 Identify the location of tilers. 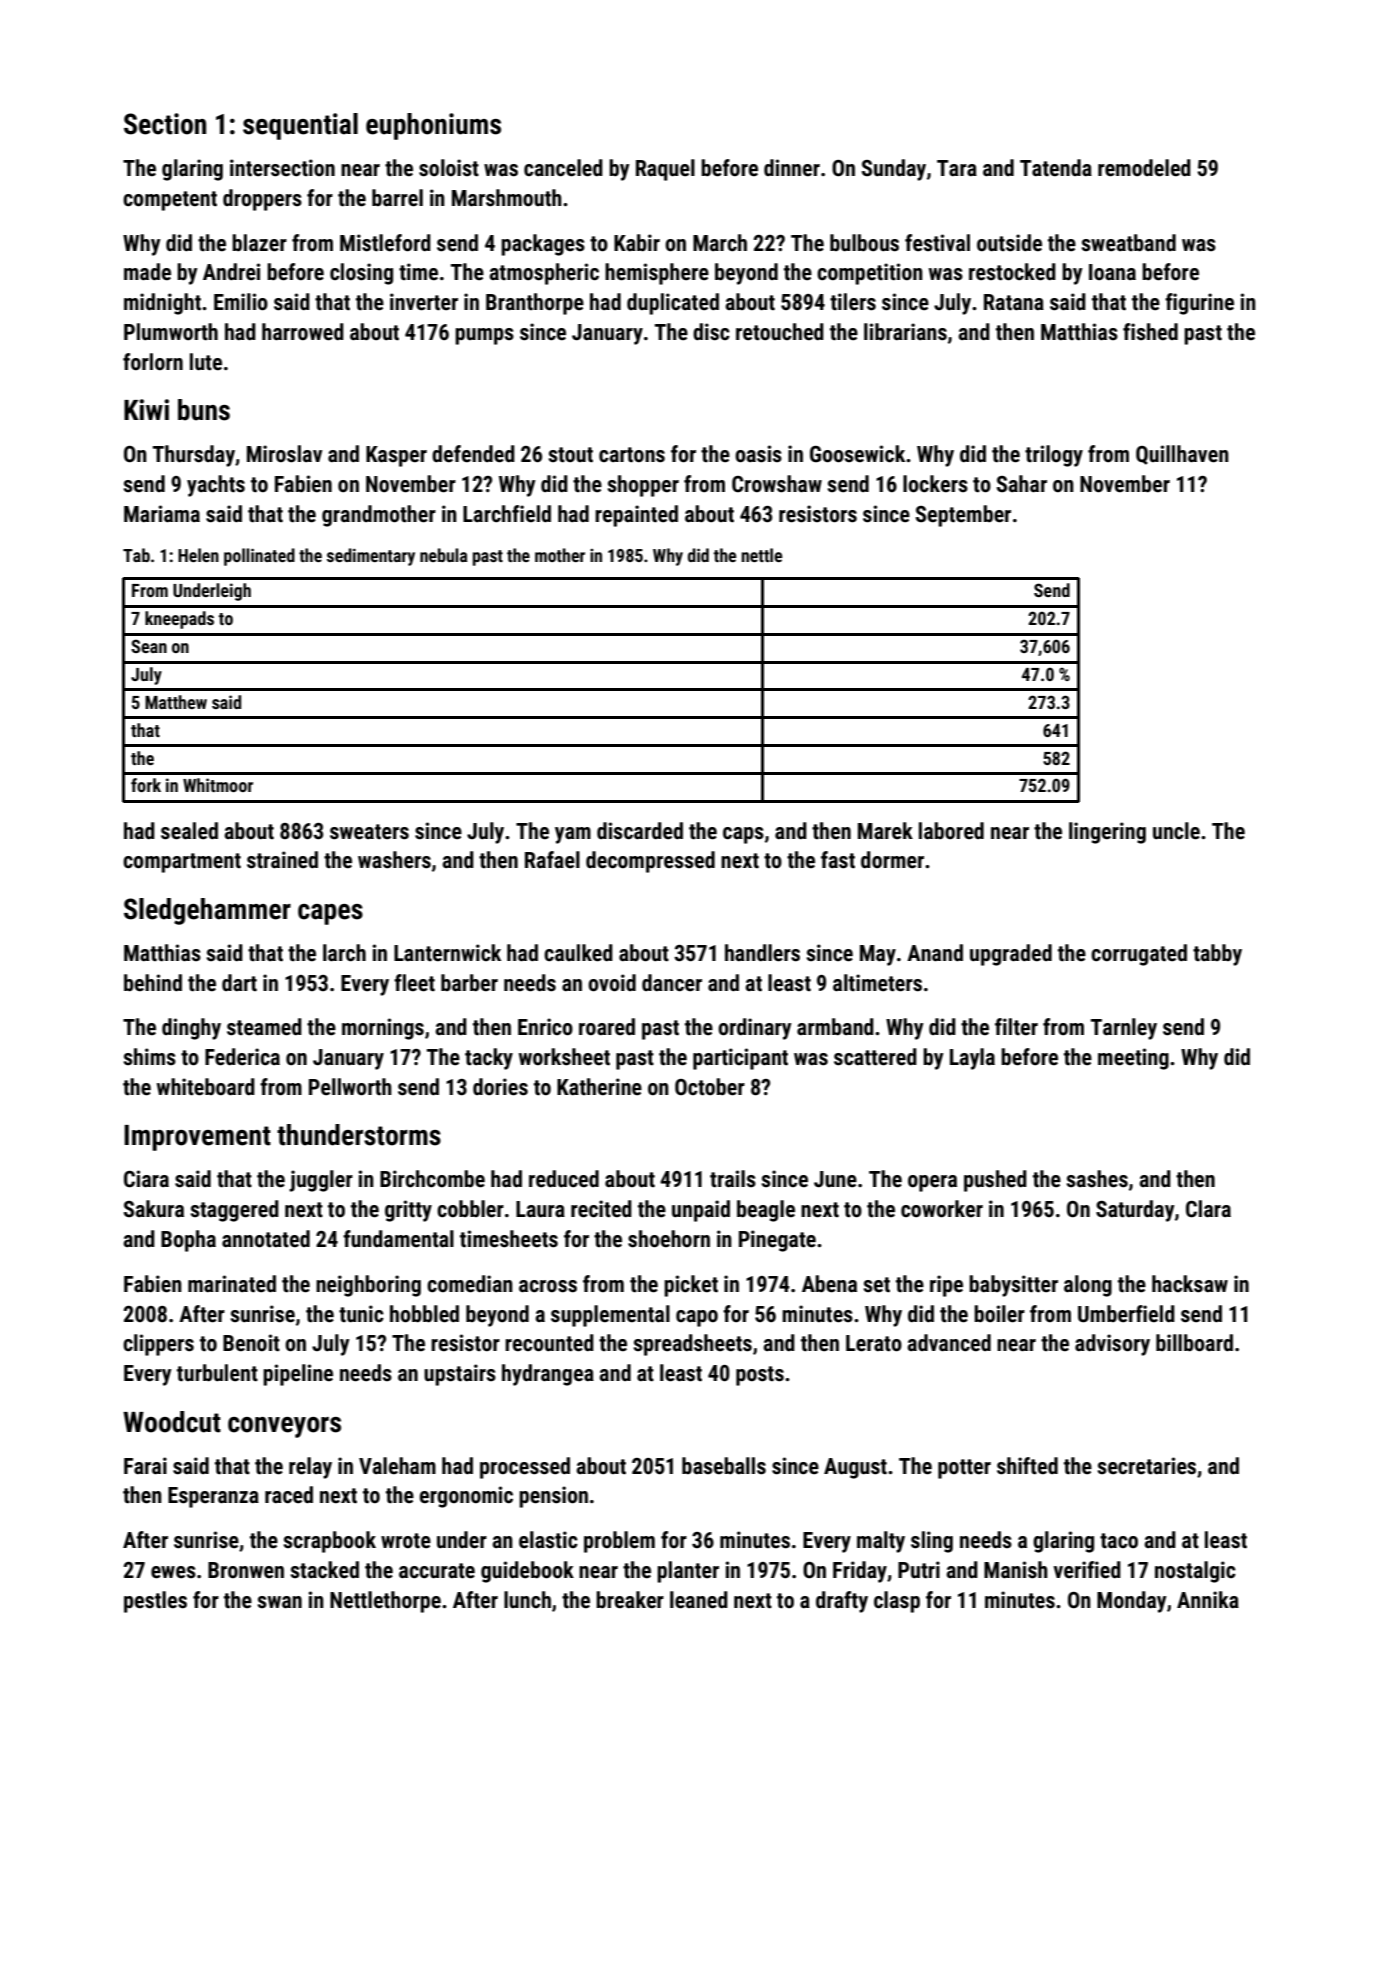
(853, 302).
